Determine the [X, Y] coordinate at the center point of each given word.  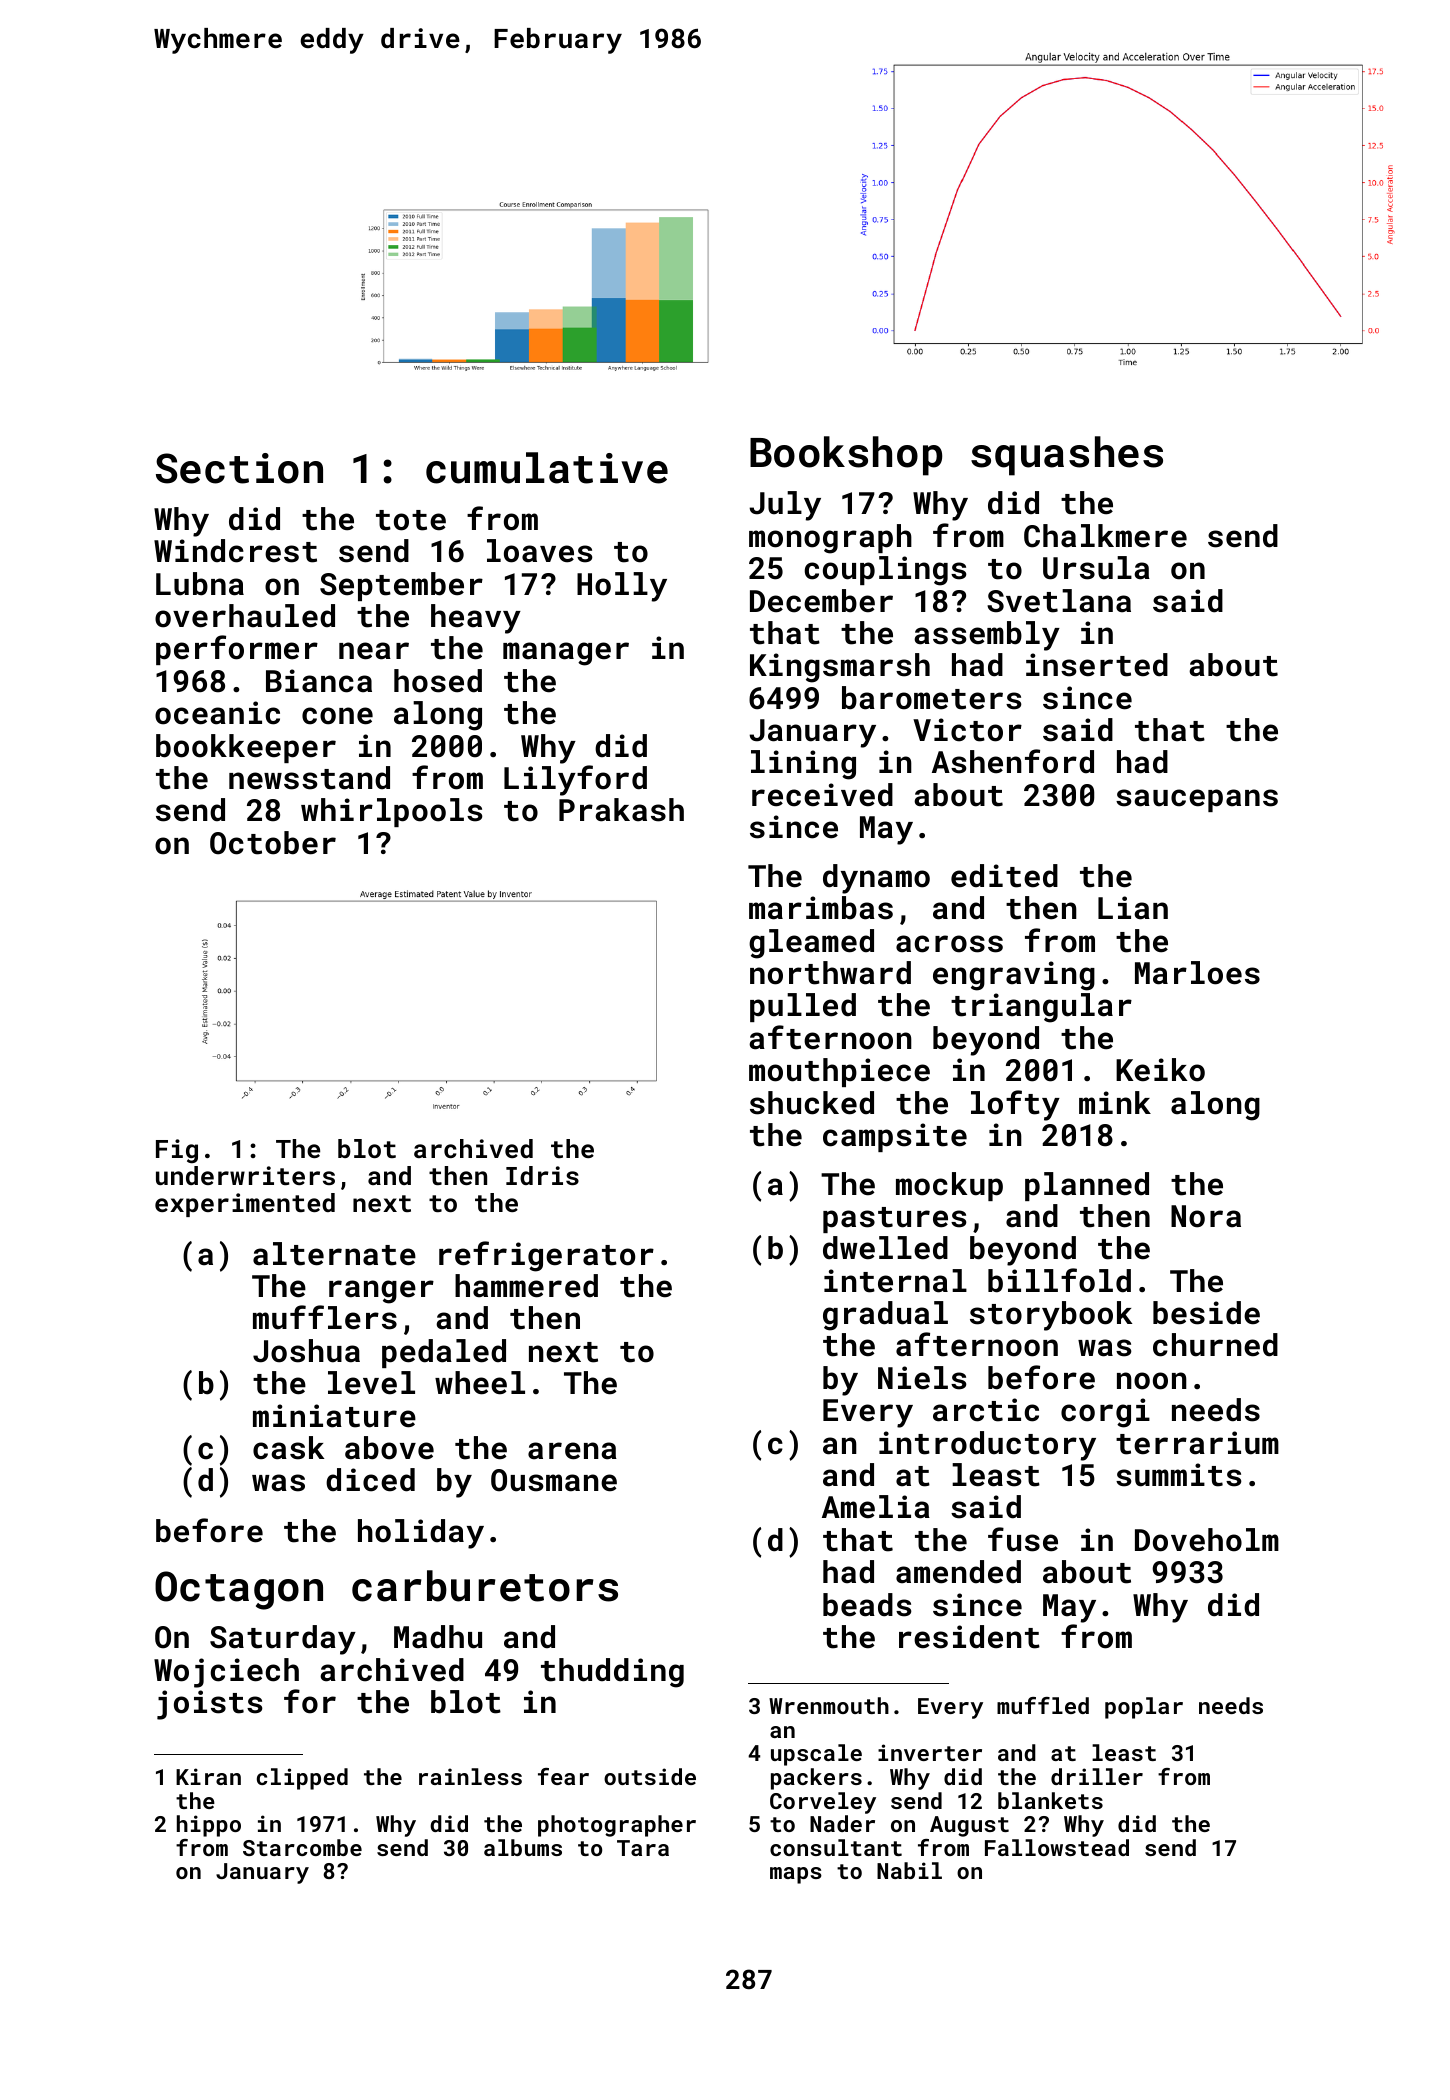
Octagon [239, 1590]
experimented [245, 1205]
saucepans [1197, 800]
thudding [612, 1673]
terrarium [1197, 1443]
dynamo [876, 879]
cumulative [547, 468]
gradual [885, 1316]
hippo [209, 1826]
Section [239, 468]
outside [650, 1776]
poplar [1144, 1708]
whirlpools [392, 812]
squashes [1067, 456]
